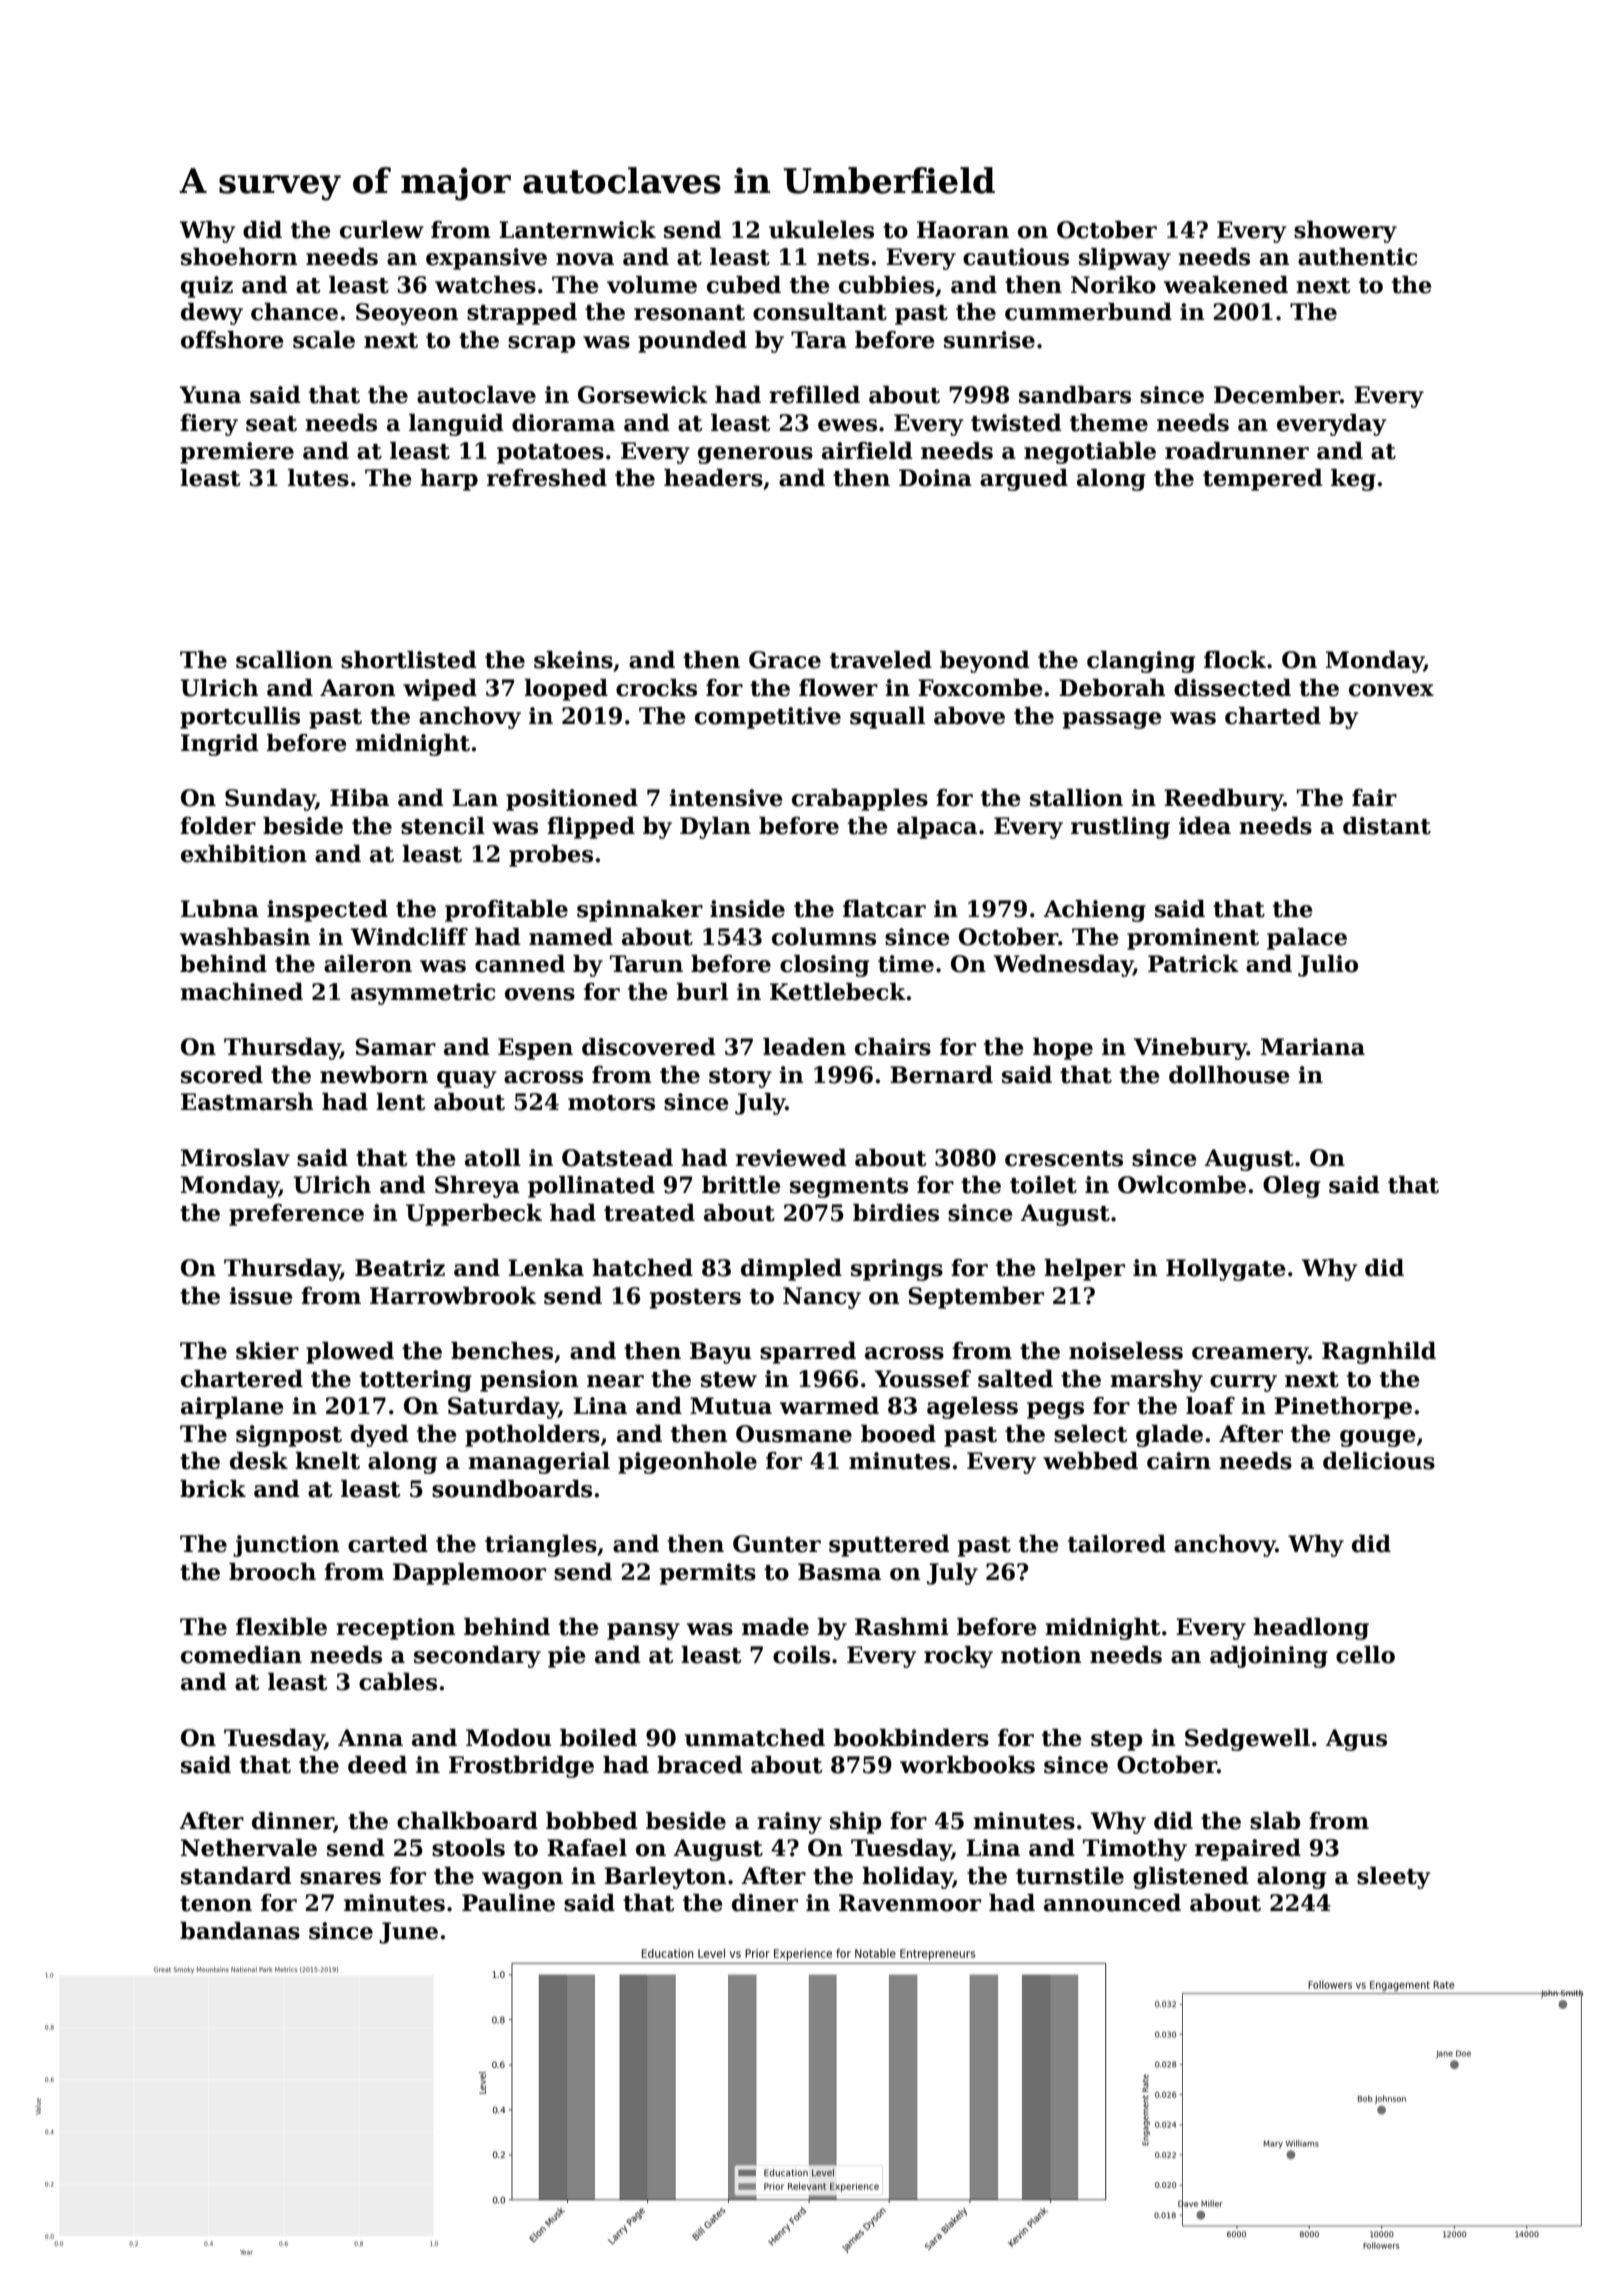 The width and height of the screenshot is (1620, 2292). What do you see at coordinates (522, 1880) in the screenshot?
I see `wagon` at bounding box center [522, 1880].
